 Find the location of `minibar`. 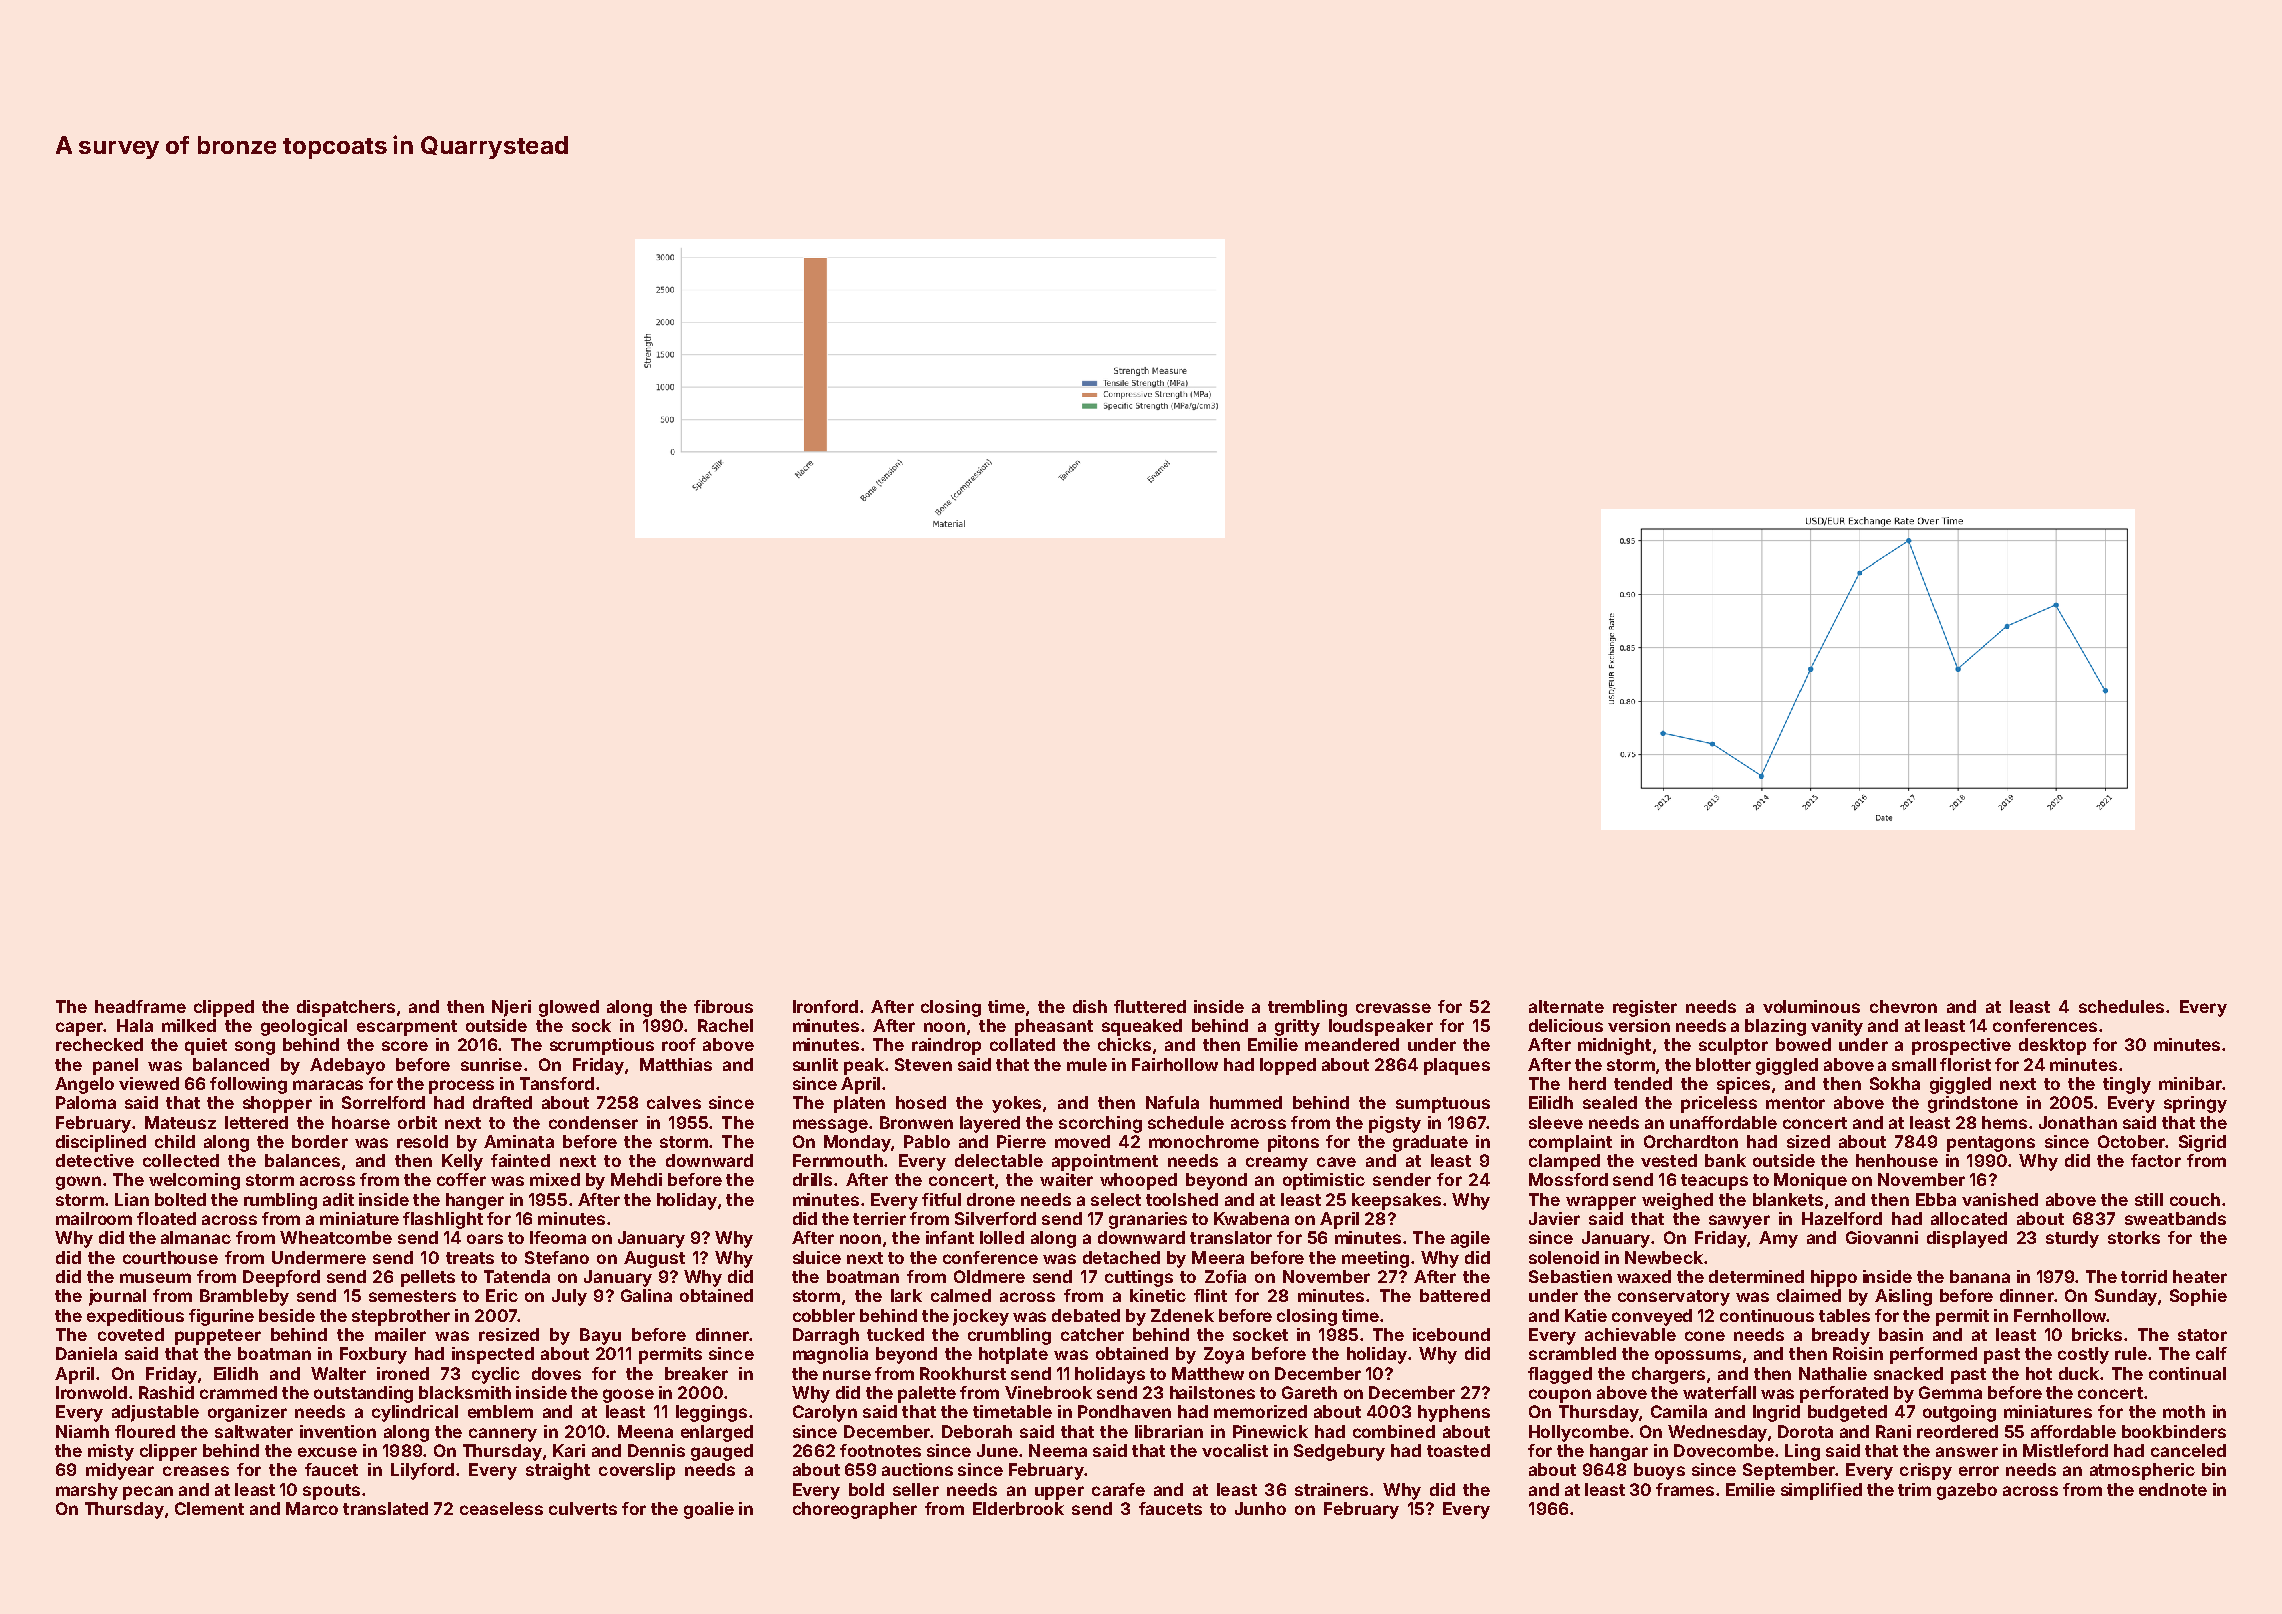

minibar is located at coordinates (2190, 1083).
